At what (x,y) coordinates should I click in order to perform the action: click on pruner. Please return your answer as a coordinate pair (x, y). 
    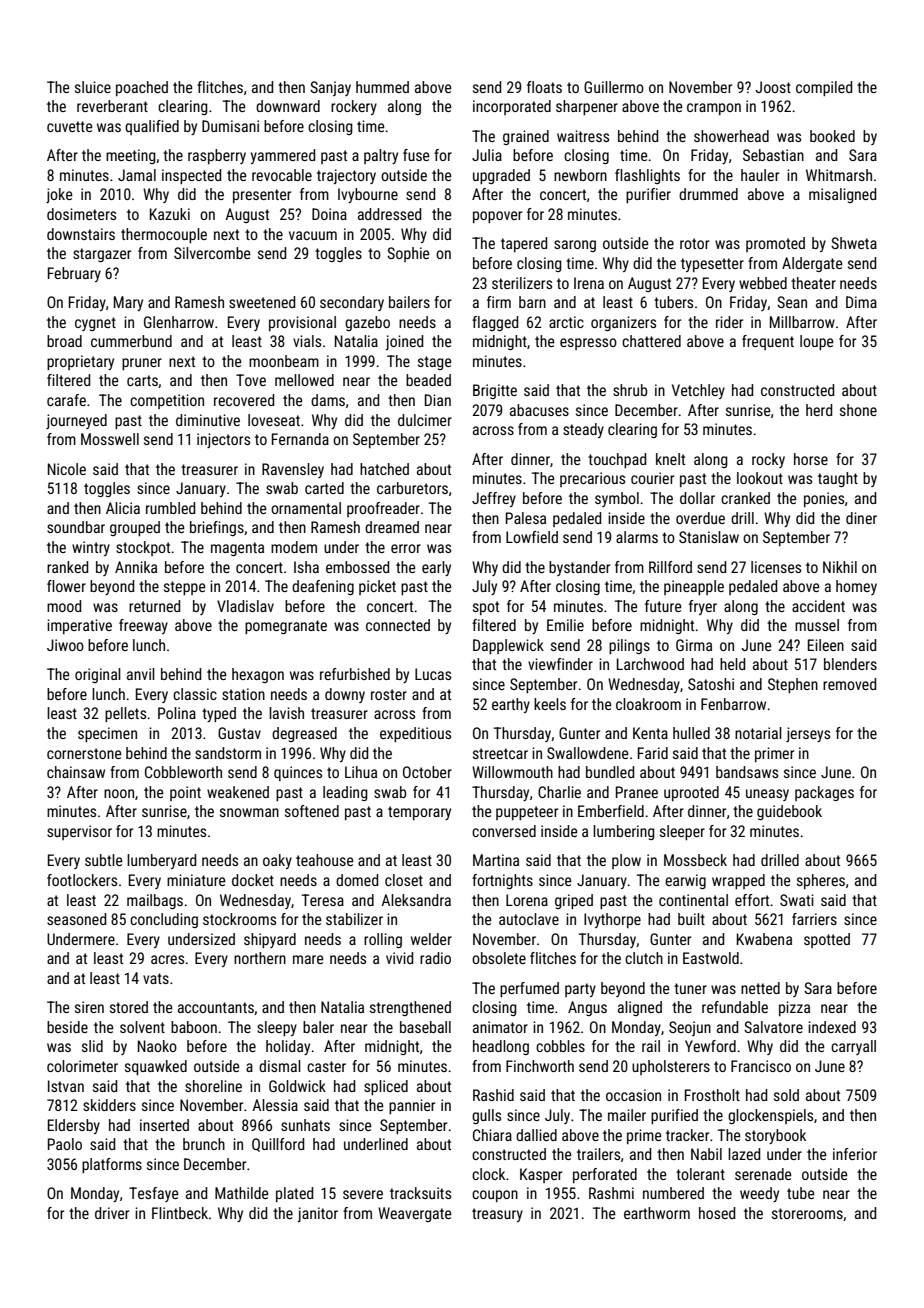
    Looking at the image, I should click on (142, 364).
